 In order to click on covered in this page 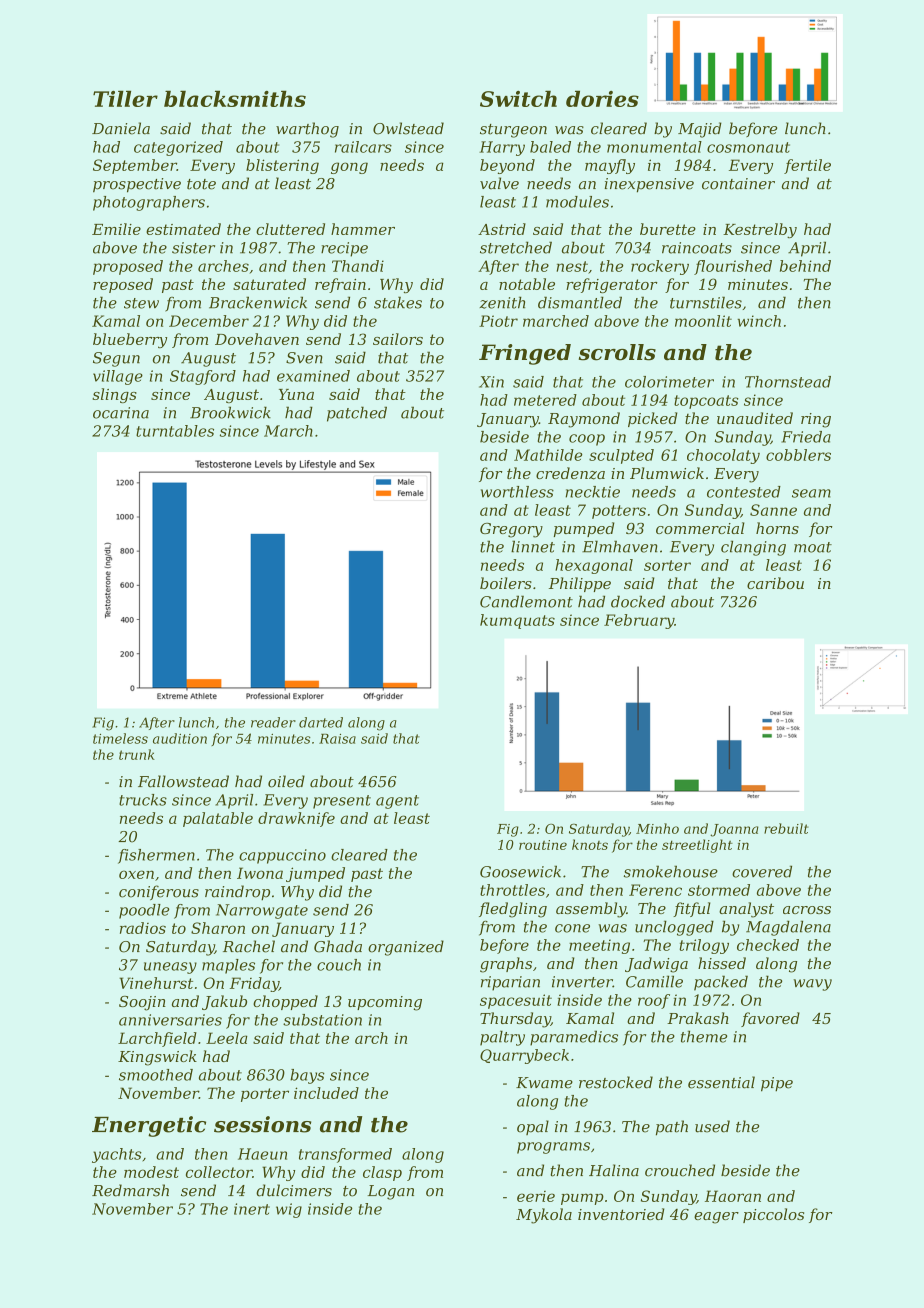, I will do `click(762, 871)`.
